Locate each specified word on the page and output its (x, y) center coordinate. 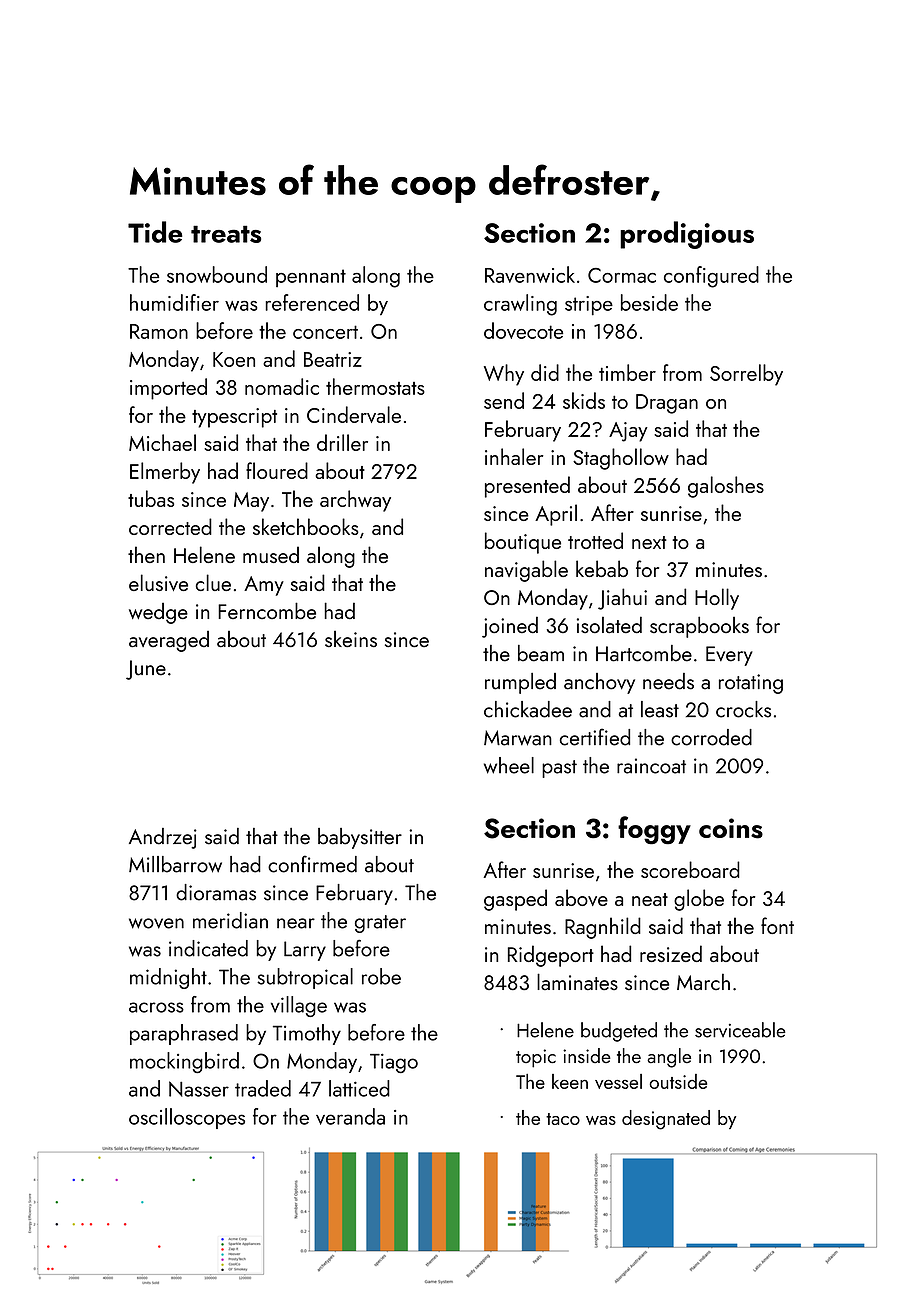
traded (263, 1088)
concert (325, 332)
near (296, 923)
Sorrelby (746, 375)
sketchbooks (306, 526)
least (660, 709)
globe (699, 900)
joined (510, 627)
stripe (589, 306)
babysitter (360, 838)
